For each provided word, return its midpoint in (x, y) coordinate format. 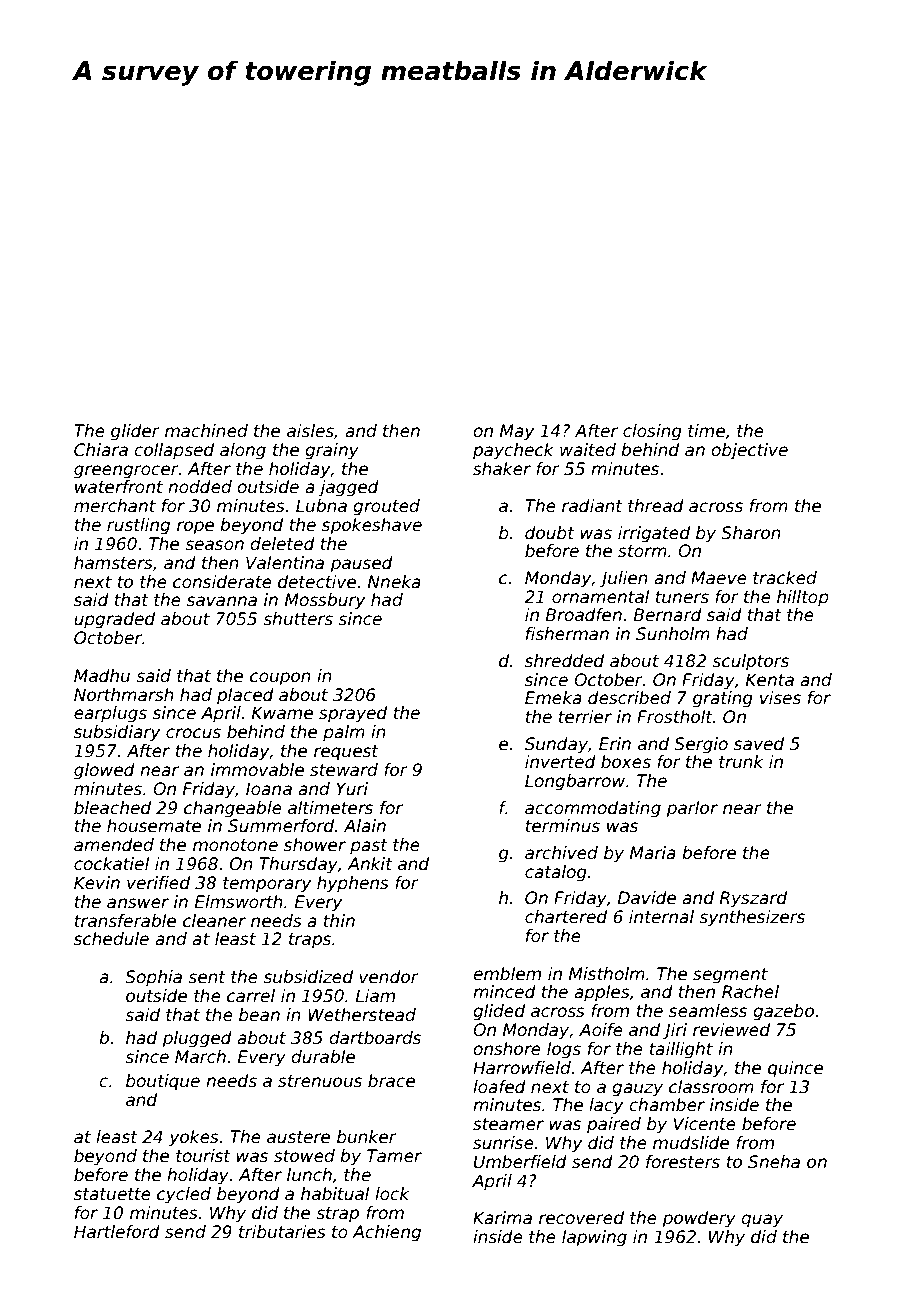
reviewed (731, 1030)
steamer (508, 1124)
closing (652, 432)
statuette (112, 1194)
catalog (556, 873)
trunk (741, 762)
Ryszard (753, 899)
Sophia (153, 978)
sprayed (353, 714)
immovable (257, 770)
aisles (310, 431)
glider (135, 432)
